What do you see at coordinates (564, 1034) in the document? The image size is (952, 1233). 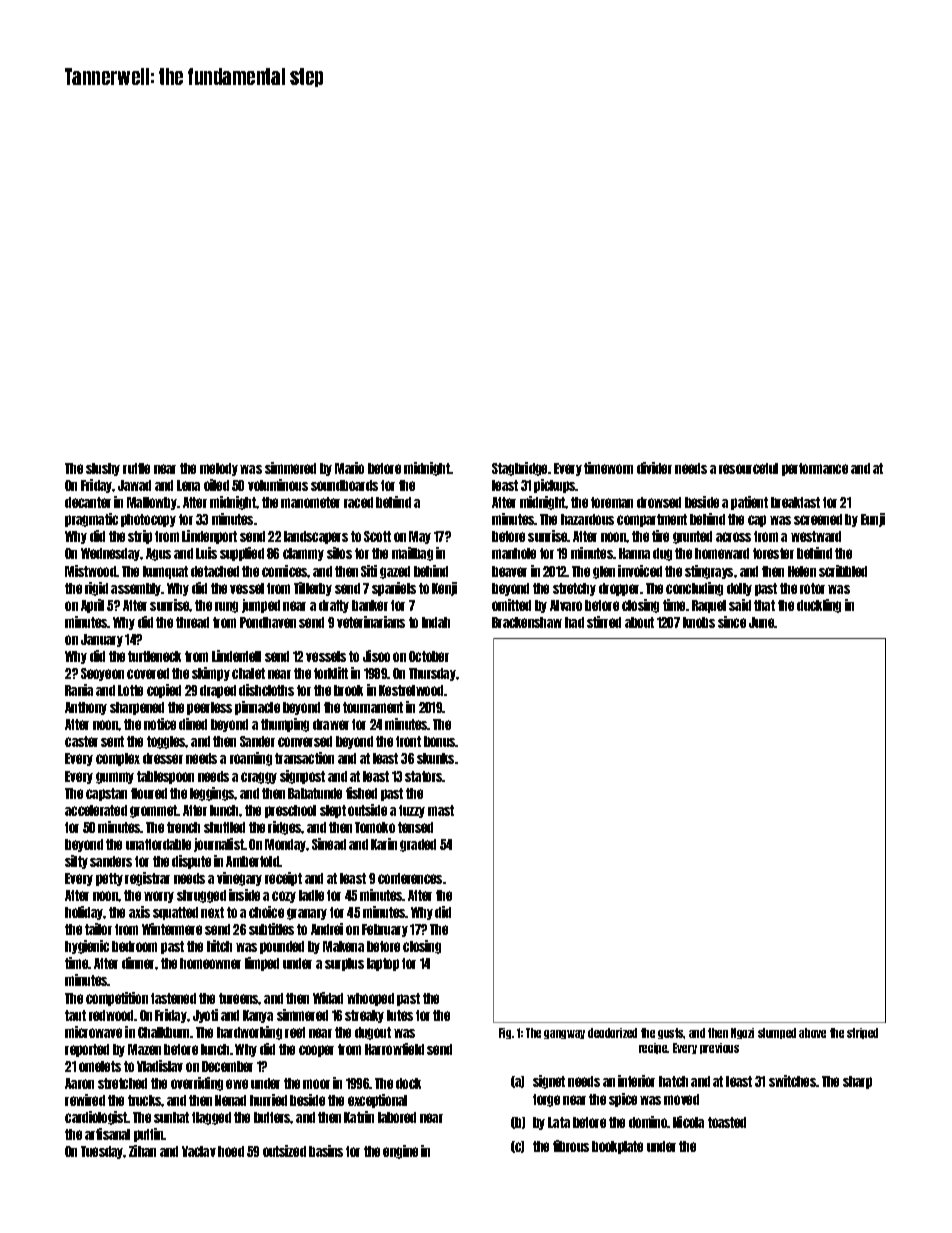 I see `gangway` at bounding box center [564, 1034].
